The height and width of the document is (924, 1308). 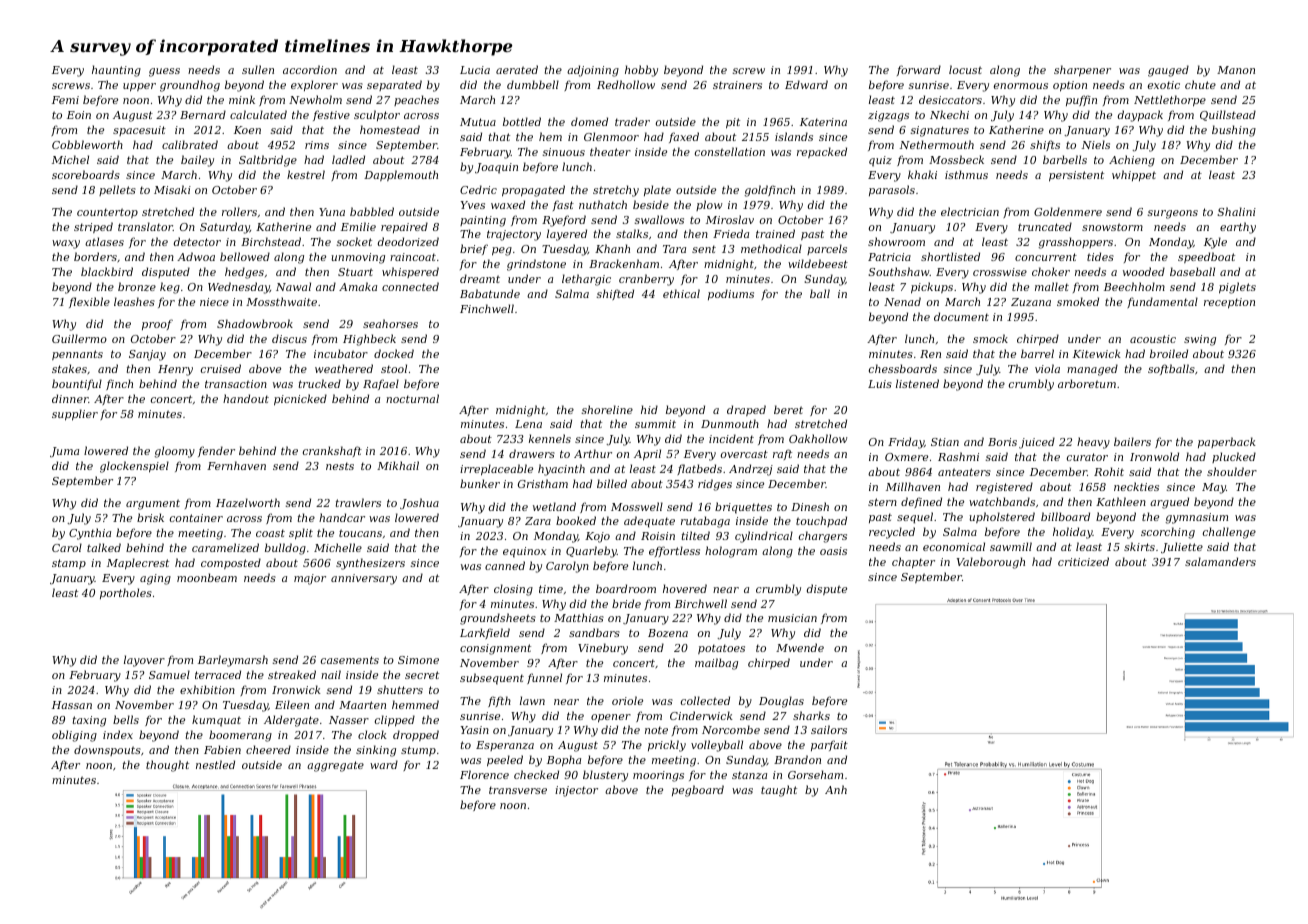 What do you see at coordinates (419, 504) in the document?
I see `Joshua` at bounding box center [419, 504].
